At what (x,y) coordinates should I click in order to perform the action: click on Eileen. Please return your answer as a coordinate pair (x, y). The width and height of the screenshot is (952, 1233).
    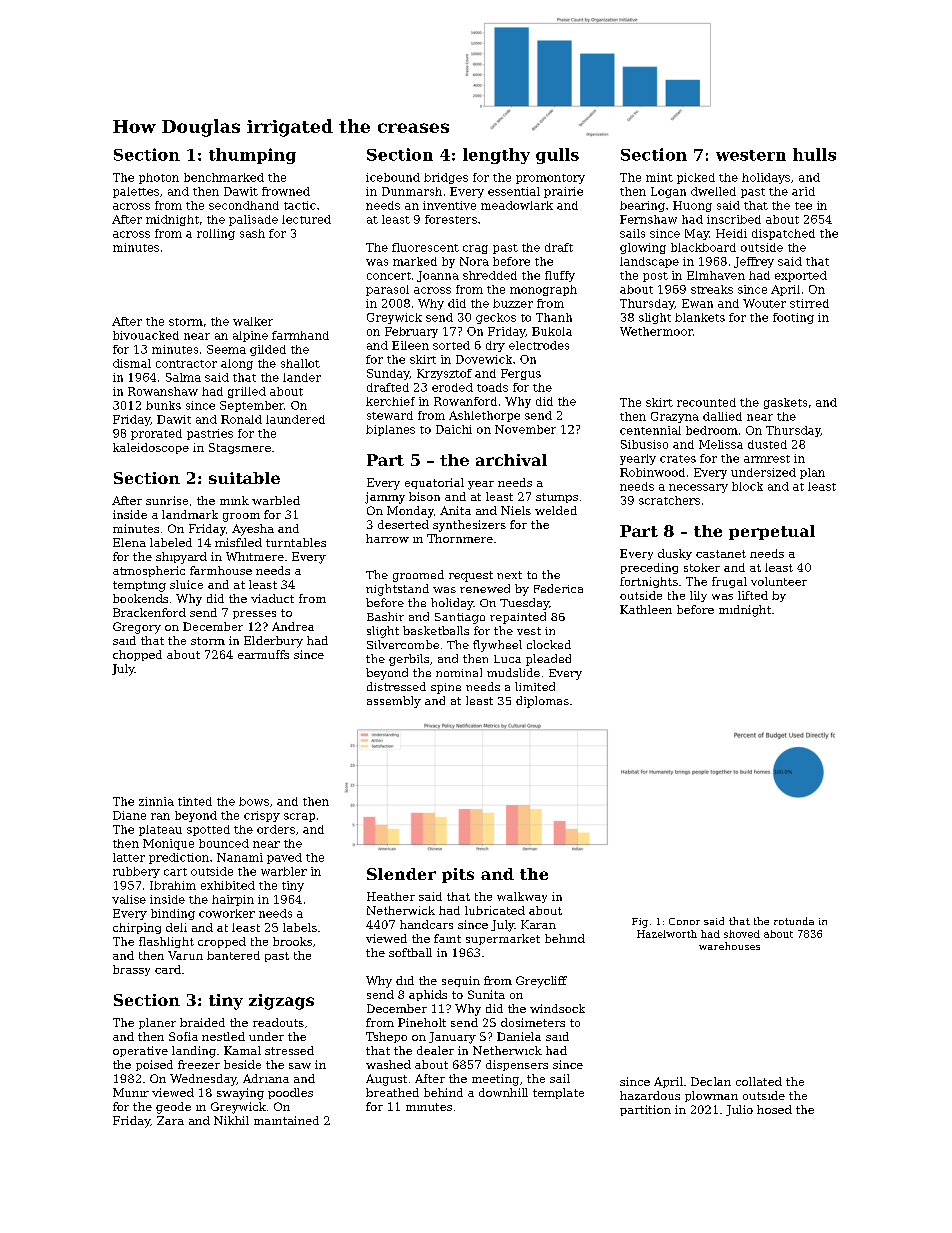
    Looking at the image, I should click on (410, 345).
